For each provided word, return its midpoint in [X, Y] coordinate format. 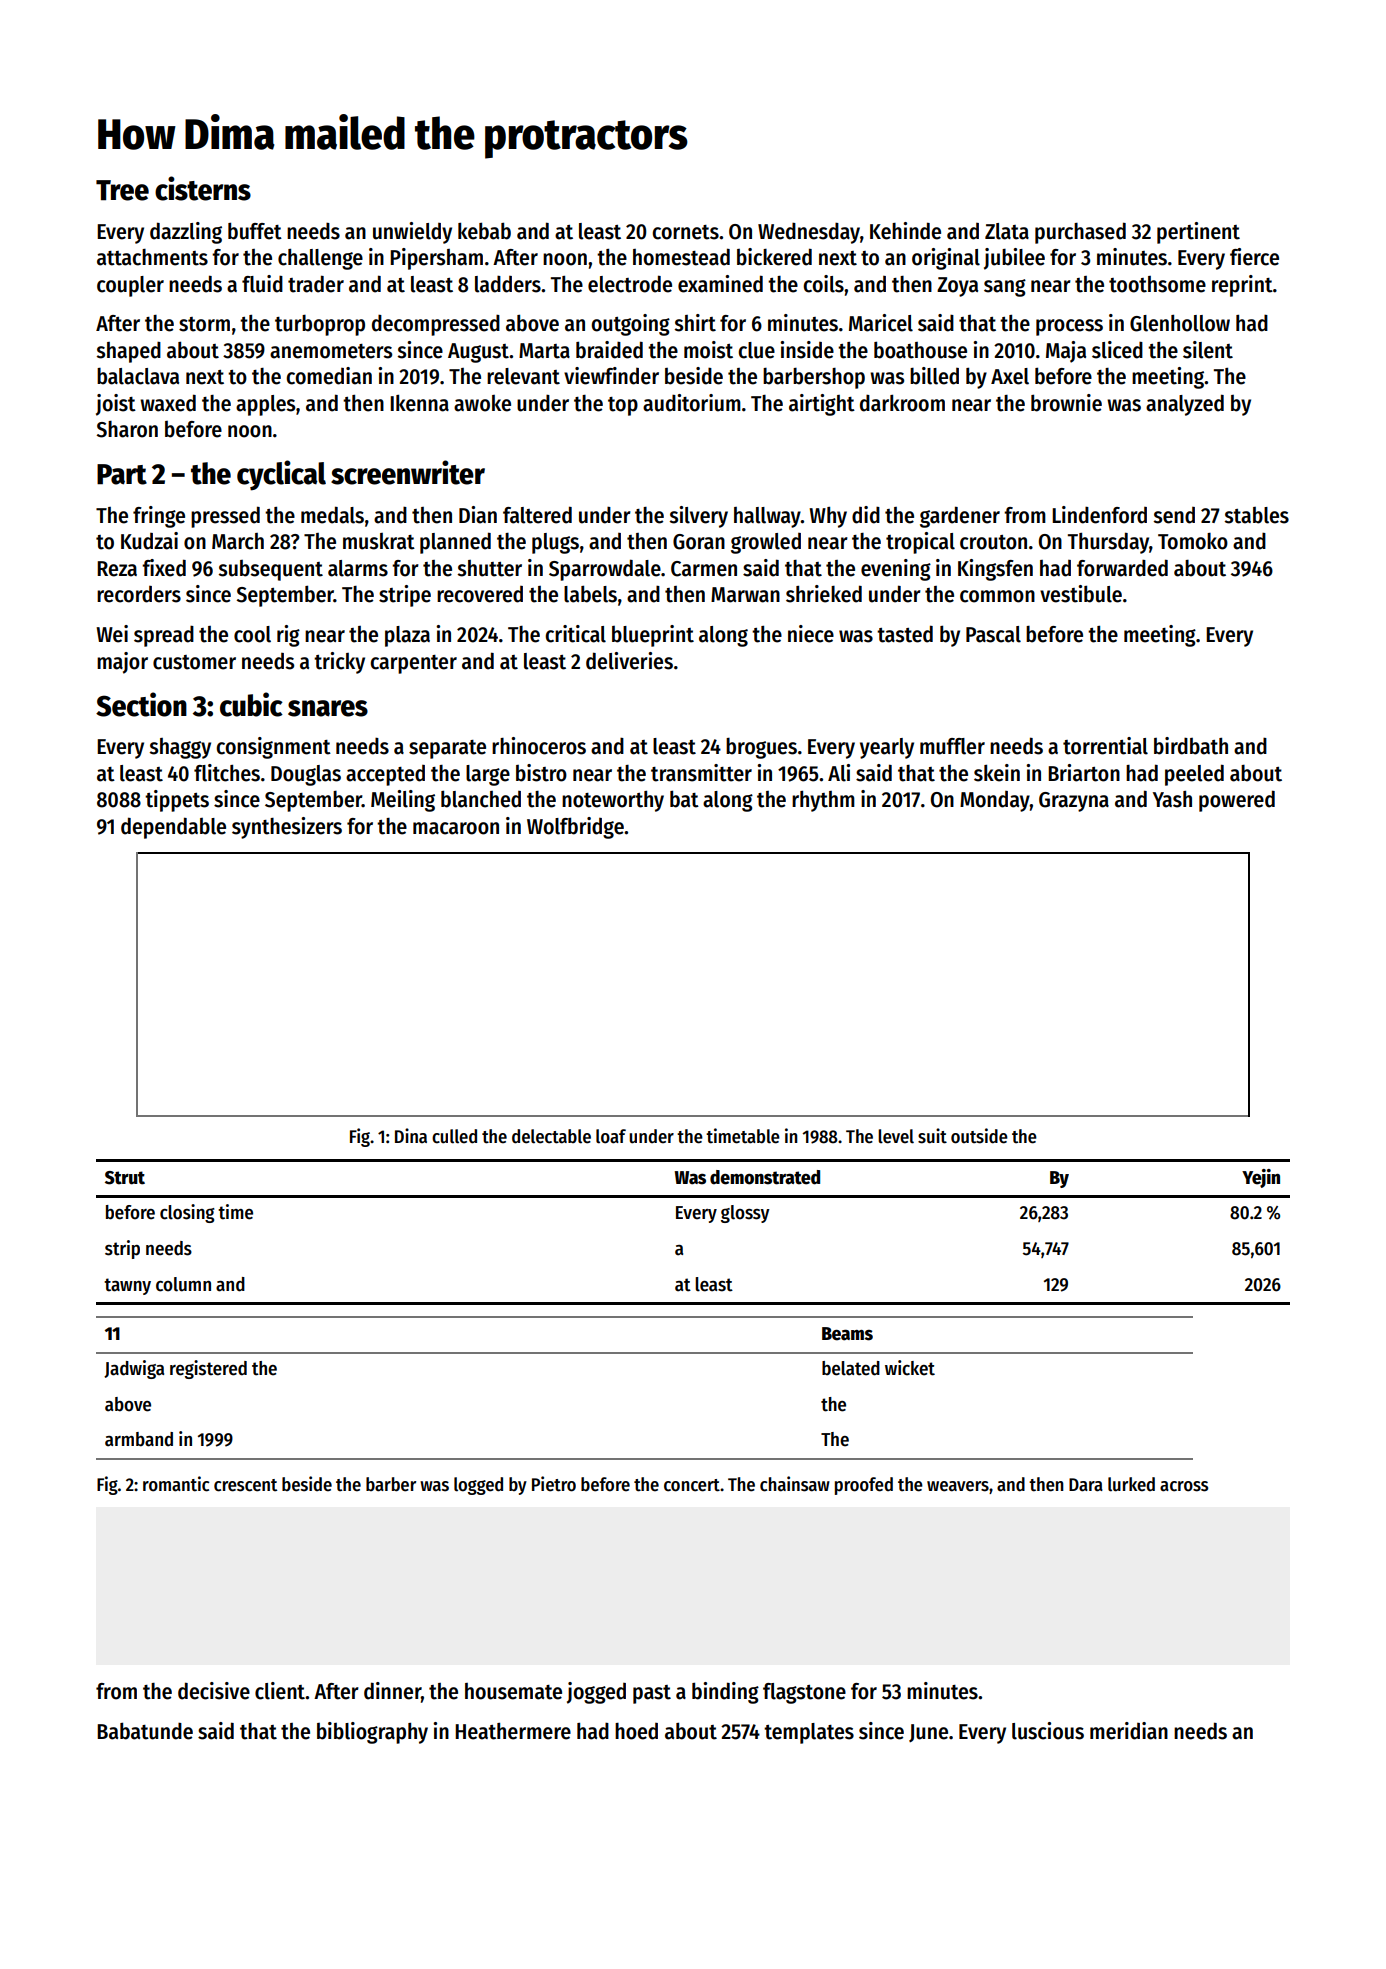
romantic [176, 1484]
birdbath [1191, 746]
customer [194, 662]
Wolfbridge [575, 828]
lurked [1131, 1484]
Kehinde [905, 231]
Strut [125, 1178]
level [896, 1136]
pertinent [1198, 233]
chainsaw [795, 1484]
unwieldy [412, 233]
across [1184, 1486]
